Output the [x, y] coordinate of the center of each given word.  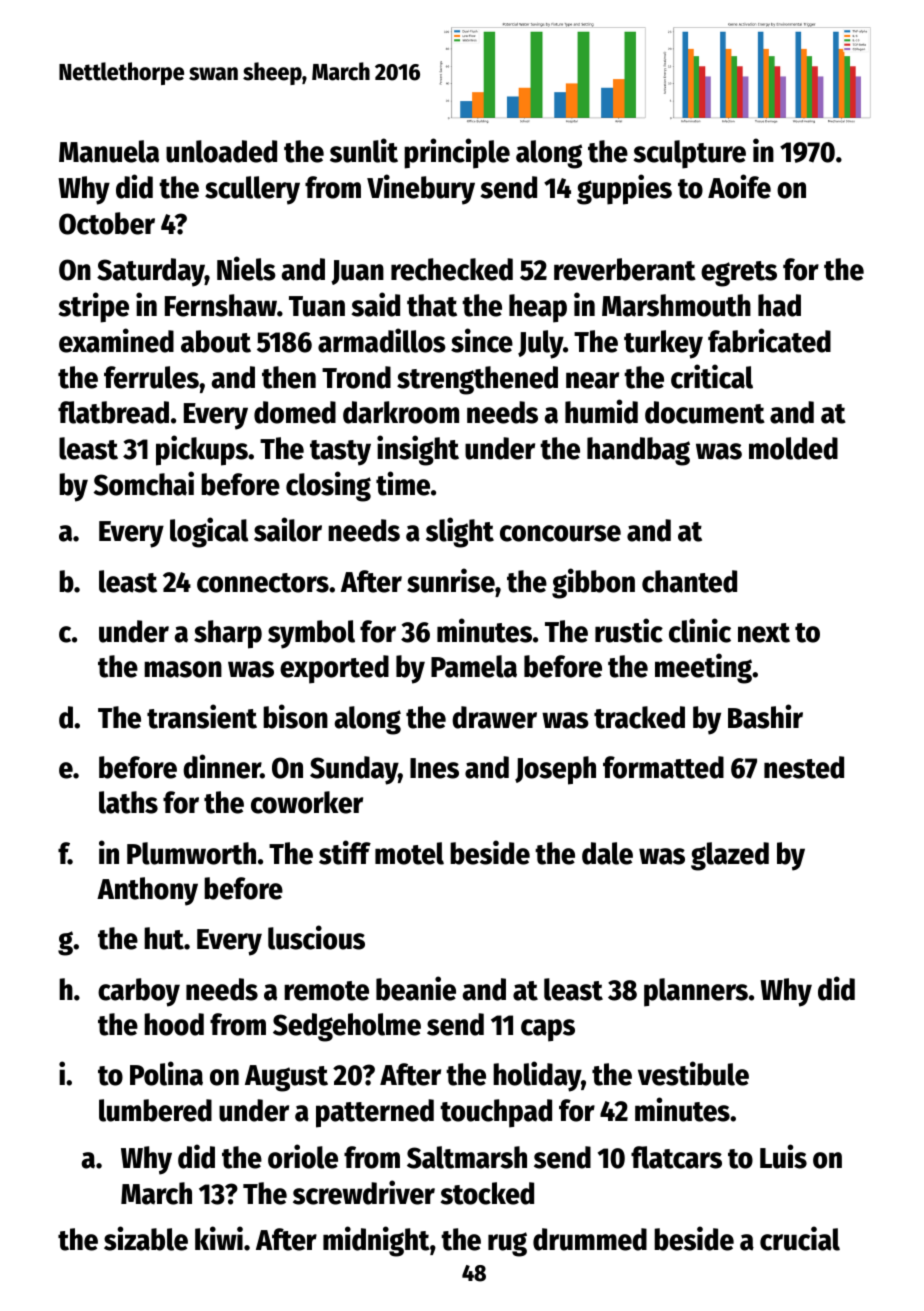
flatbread [113, 412]
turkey [663, 344]
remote [326, 991]
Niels [246, 268]
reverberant [625, 269]
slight [460, 532]
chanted [689, 581]
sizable [146, 1238]
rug [507, 1244]
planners [696, 992]
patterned [375, 1113]
